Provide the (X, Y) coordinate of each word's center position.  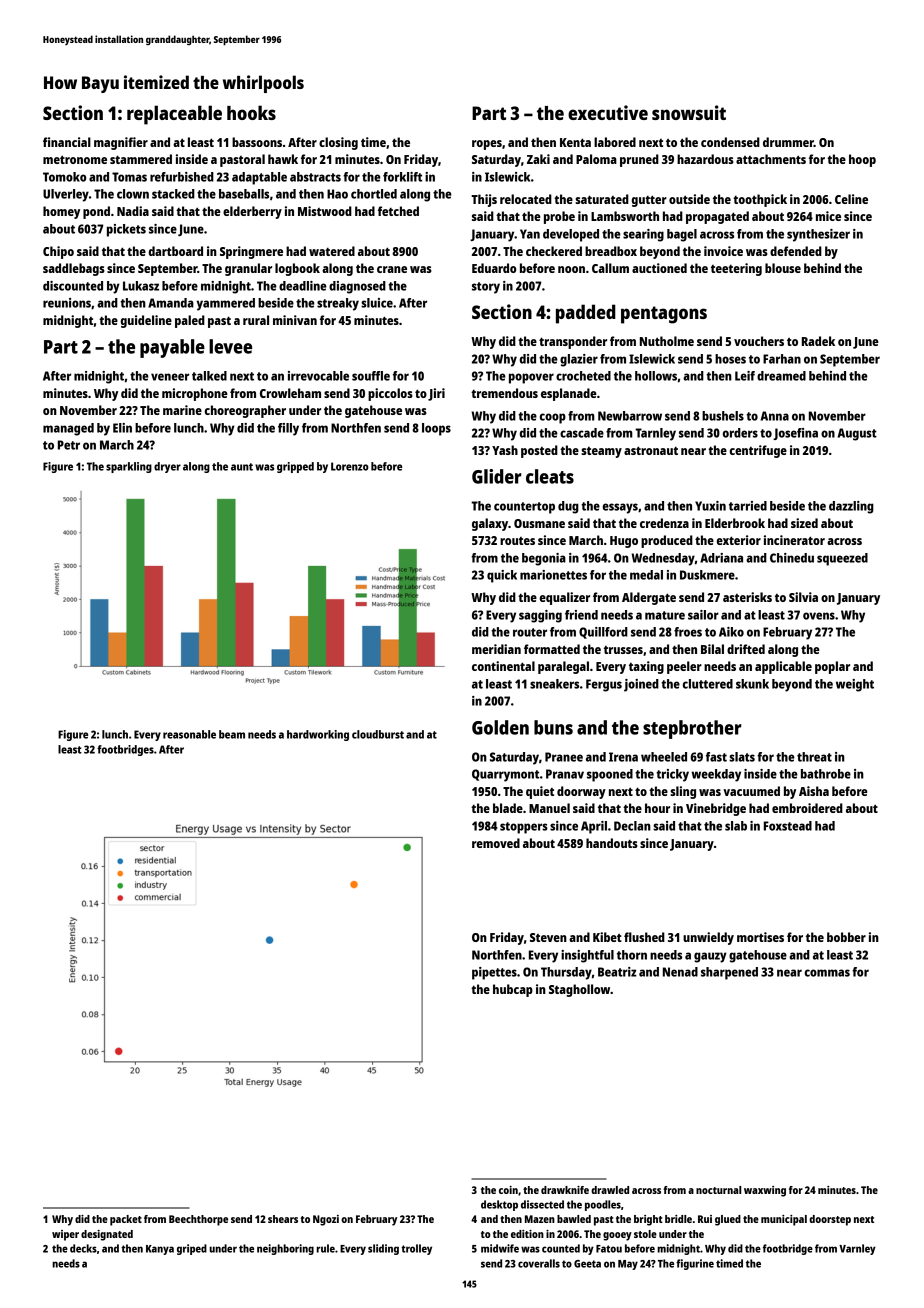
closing (338, 143)
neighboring (285, 1249)
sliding (383, 1249)
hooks (251, 112)
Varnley (857, 1249)
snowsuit (689, 112)
